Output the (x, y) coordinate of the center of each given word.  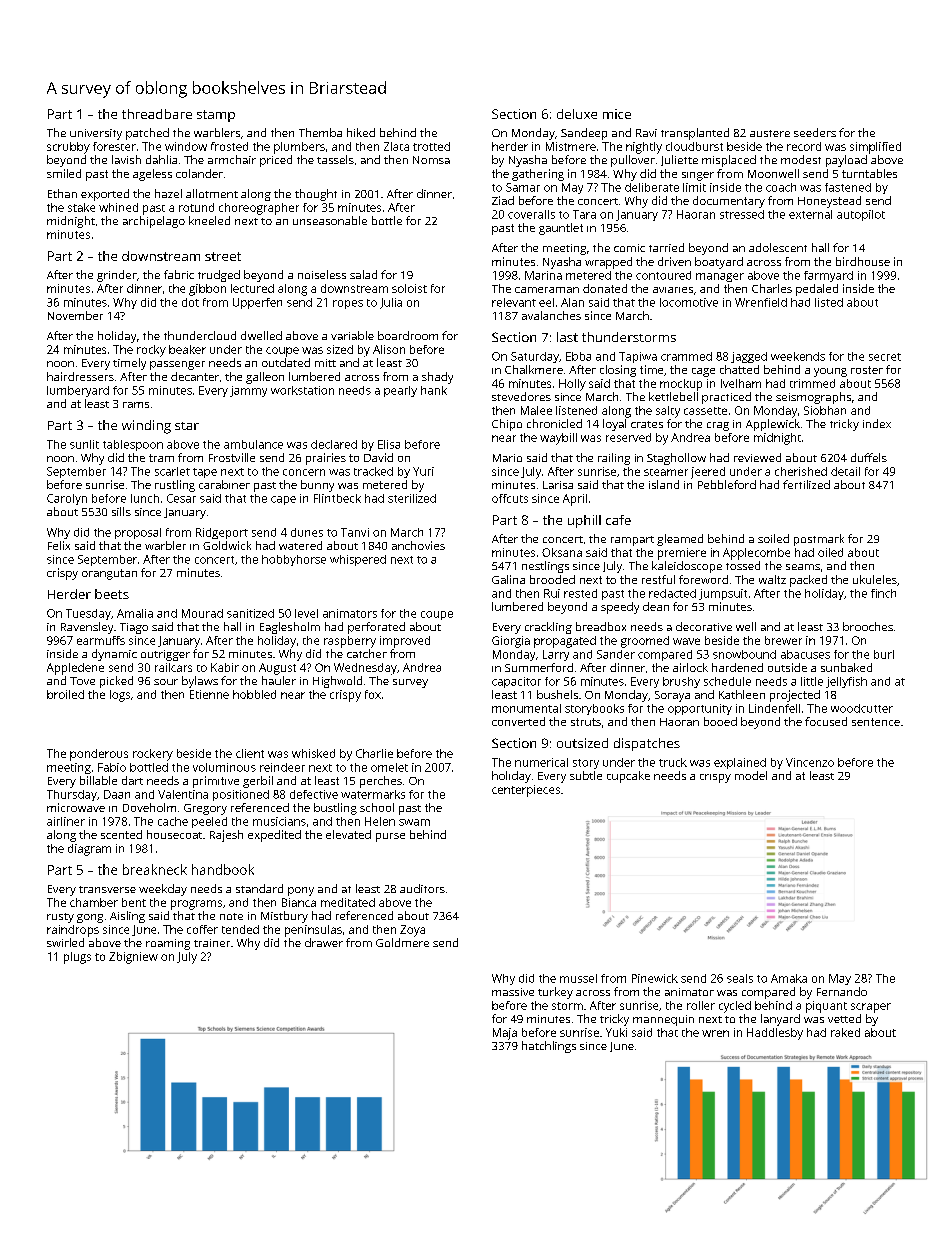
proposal (138, 533)
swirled (65, 942)
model (751, 775)
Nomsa (431, 160)
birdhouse (863, 261)
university (96, 134)
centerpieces (526, 791)
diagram (89, 850)
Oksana (562, 552)
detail (845, 471)
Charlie (374, 753)
